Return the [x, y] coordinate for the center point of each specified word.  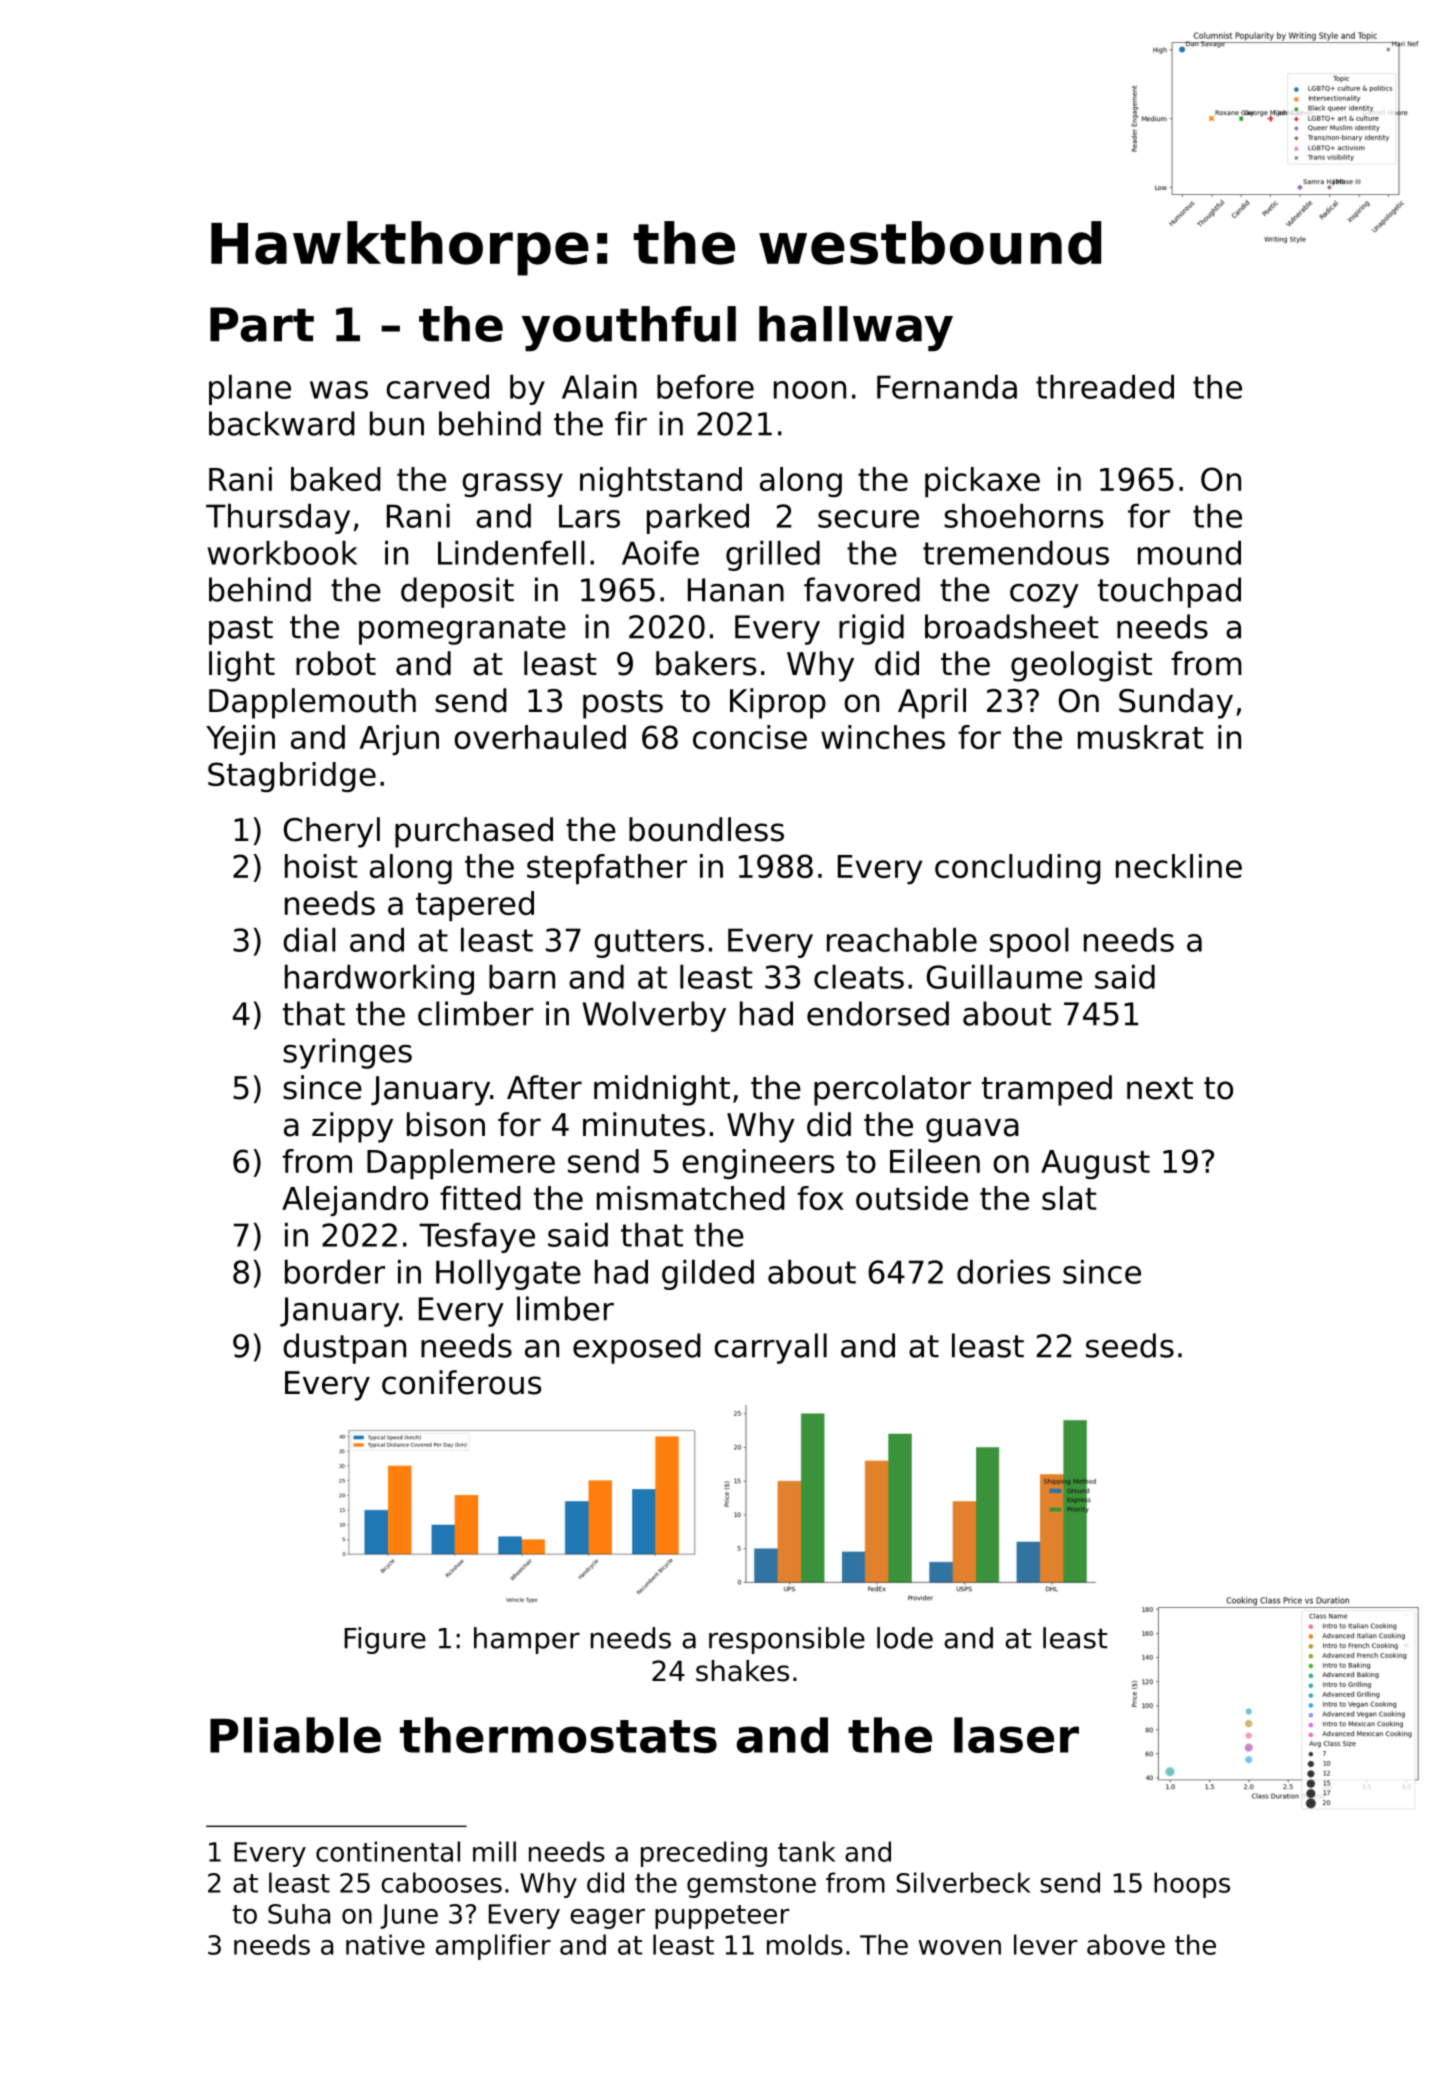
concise [750, 737]
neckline [1179, 866]
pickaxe [982, 482]
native [385, 1944]
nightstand [661, 482]
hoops [1192, 1885]
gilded [708, 1274]
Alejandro [355, 1201]
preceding [704, 1854]
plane [250, 389]
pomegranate [462, 630]
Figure [385, 1640]
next [1160, 1088]
